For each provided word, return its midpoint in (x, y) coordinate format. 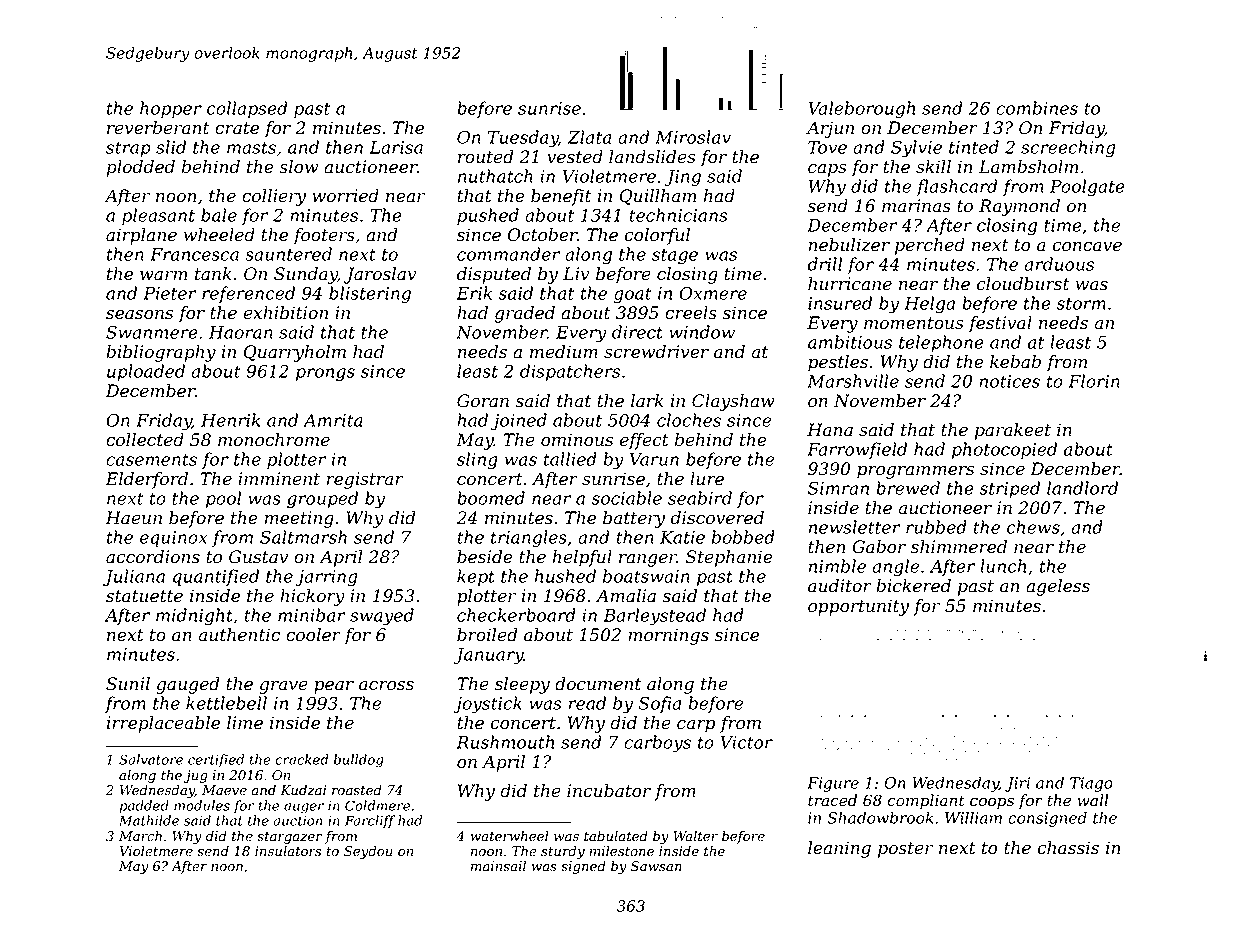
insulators (288, 851)
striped (1010, 489)
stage (675, 257)
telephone (941, 343)
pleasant (158, 216)
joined (519, 422)
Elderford (146, 480)
